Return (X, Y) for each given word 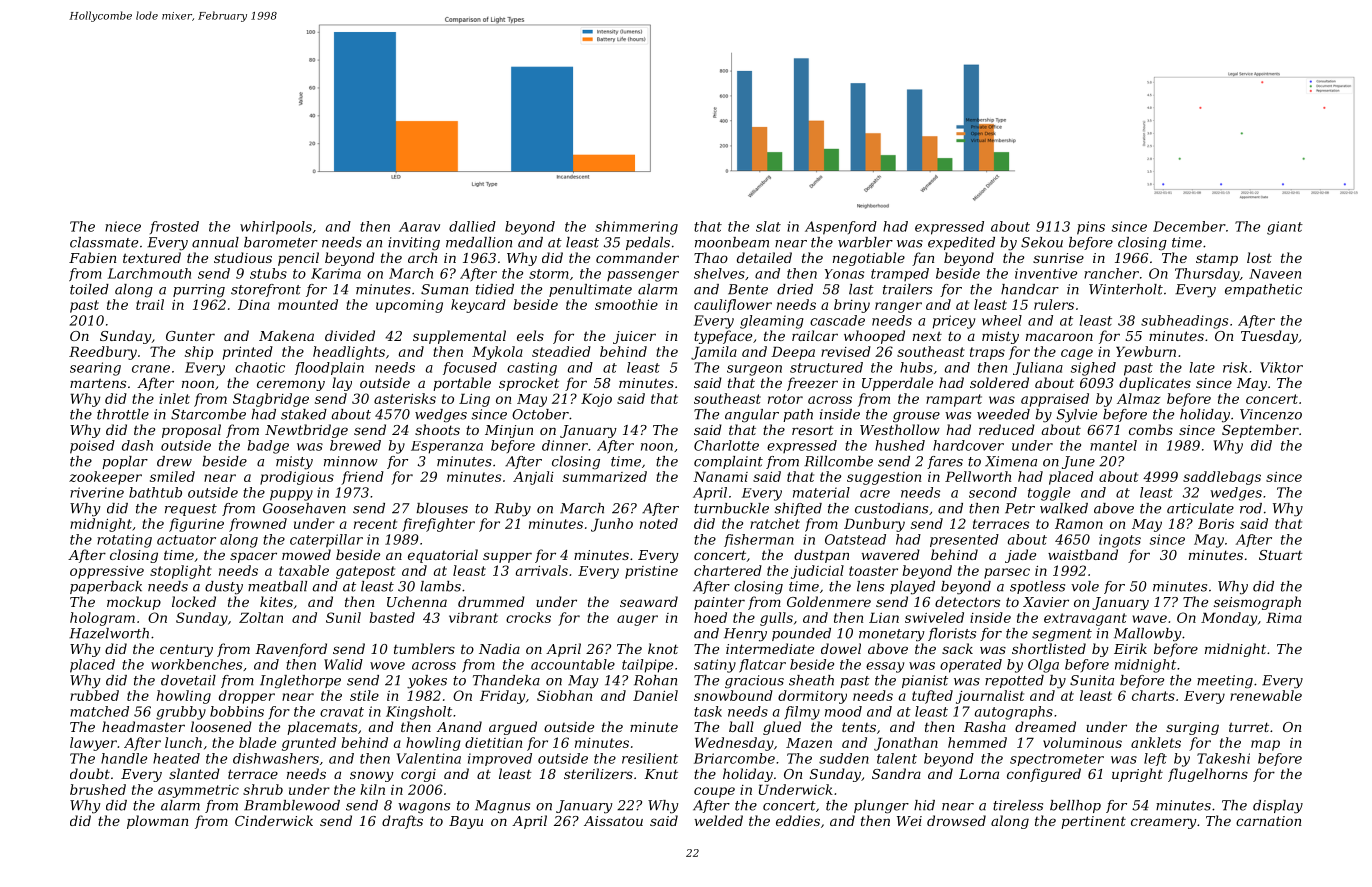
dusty (224, 588)
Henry (745, 635)
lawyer (93, 744)
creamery (1164, 823)
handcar (1030, 289)
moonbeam (732, 242)
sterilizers (598, 774)
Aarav (419, 227)
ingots (1120, 541)
